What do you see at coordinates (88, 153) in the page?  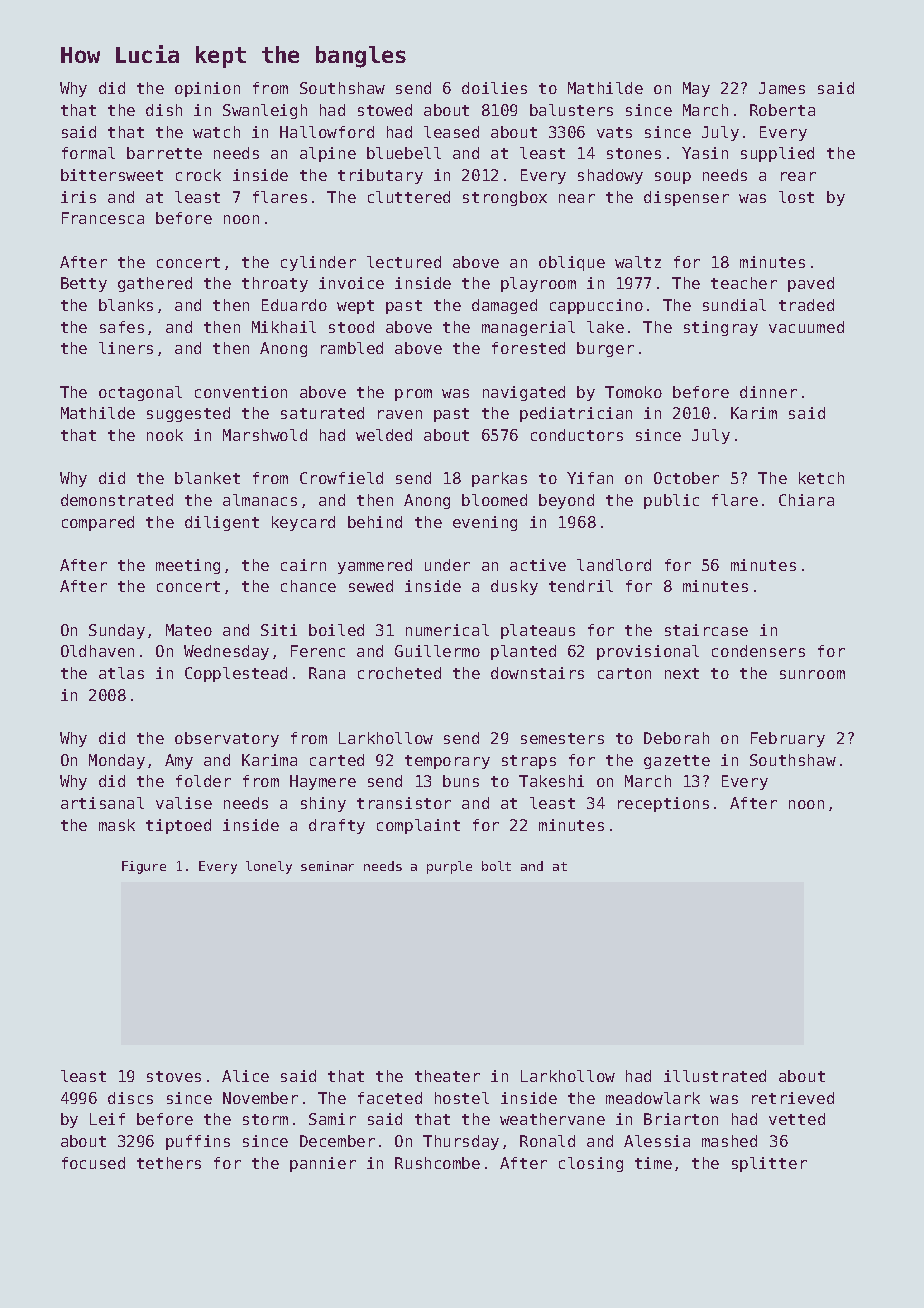 I see `formal` at bounding box center [88, 153].
